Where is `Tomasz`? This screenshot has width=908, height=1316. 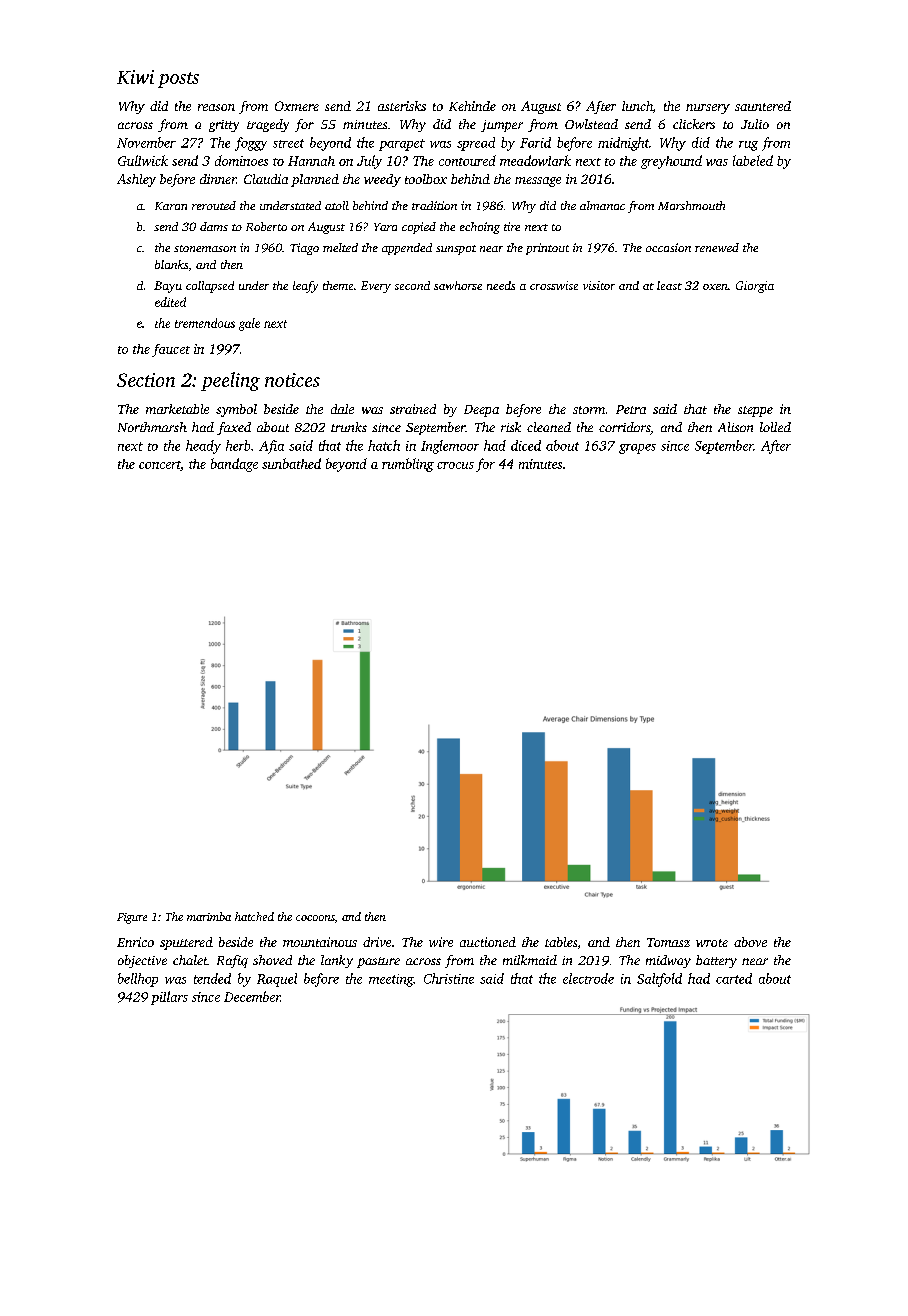
Tomasz is located at coordinates (668, 942).
